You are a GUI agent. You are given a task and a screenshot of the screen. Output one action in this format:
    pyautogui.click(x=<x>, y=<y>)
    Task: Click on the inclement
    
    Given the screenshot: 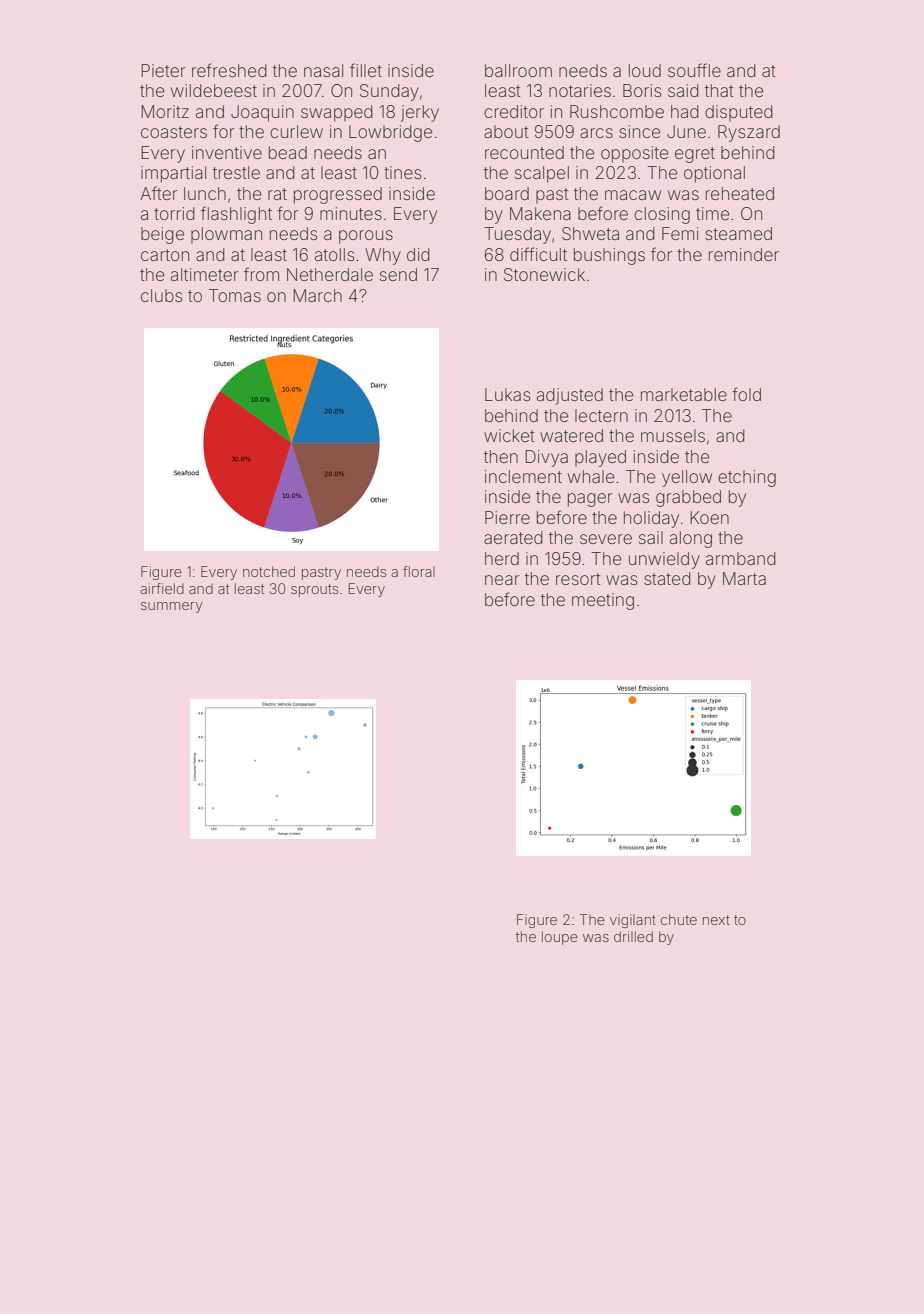 What is the action you would take?
    pyautogui.click(x=523, y=476)
